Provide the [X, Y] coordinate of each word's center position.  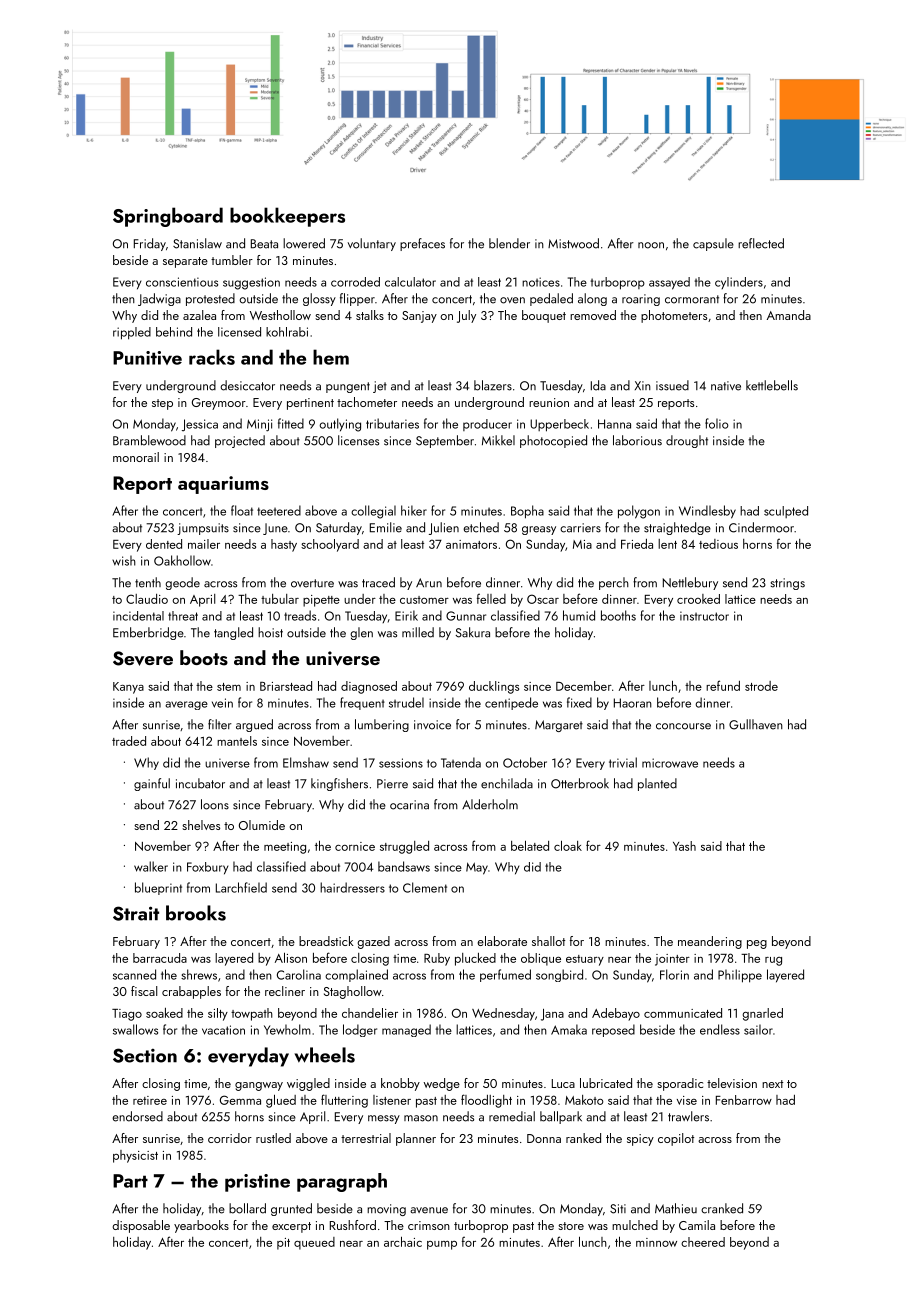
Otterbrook [580, 783]
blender [509, 243]
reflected [761, 243]
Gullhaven [756, 724]
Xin [643, 386]
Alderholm [490, 804]
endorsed [137, 1116]
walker [151, 866]
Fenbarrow [744, 1100]
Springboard [168, 217]
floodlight [486, 1101]
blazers [493, 385]
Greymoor [219, 404]
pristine [257, 1183]
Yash [684, 846]
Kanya [128, 688]
